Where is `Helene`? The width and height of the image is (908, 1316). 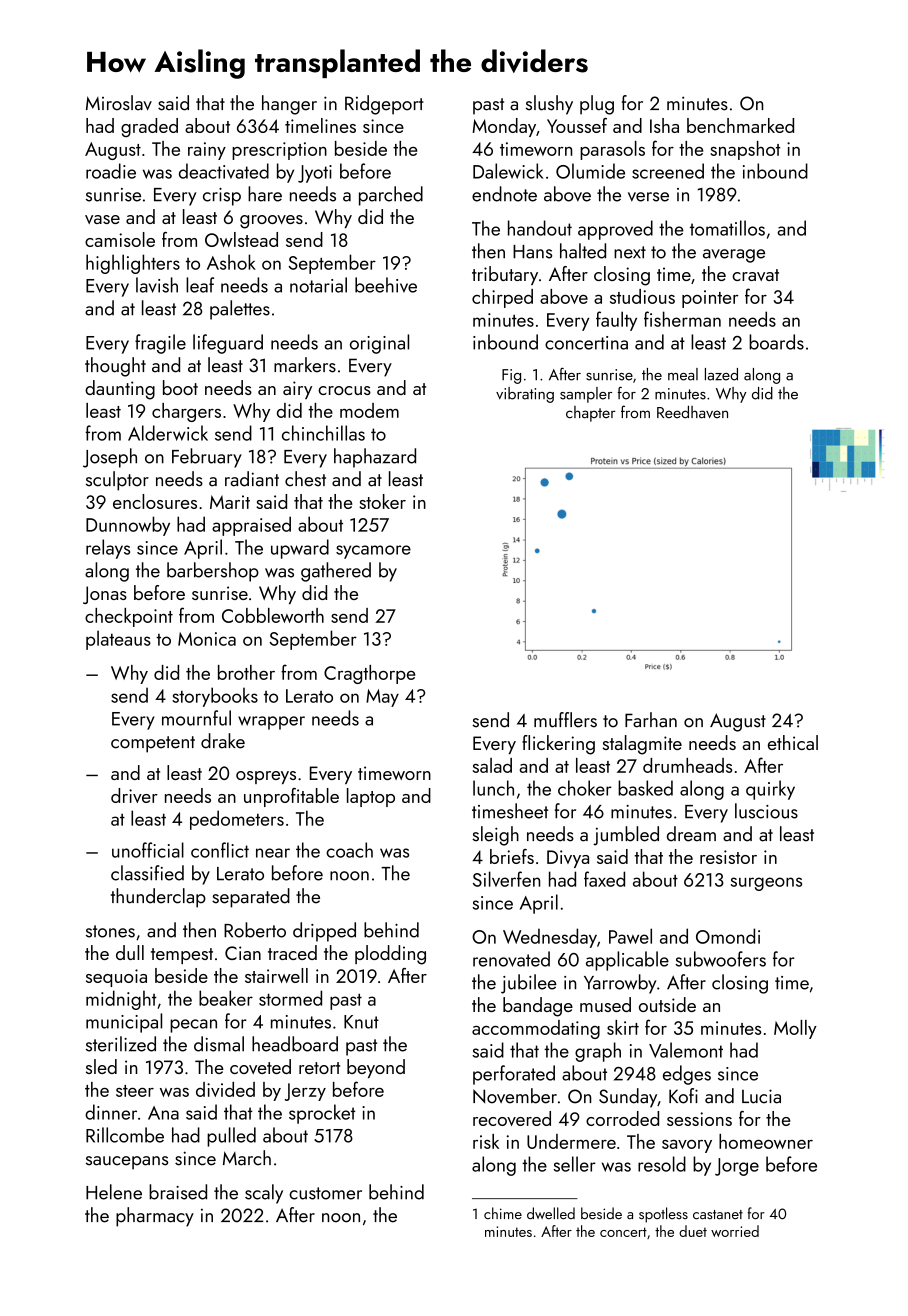
Helene is located at coordinates (114, 1192).
